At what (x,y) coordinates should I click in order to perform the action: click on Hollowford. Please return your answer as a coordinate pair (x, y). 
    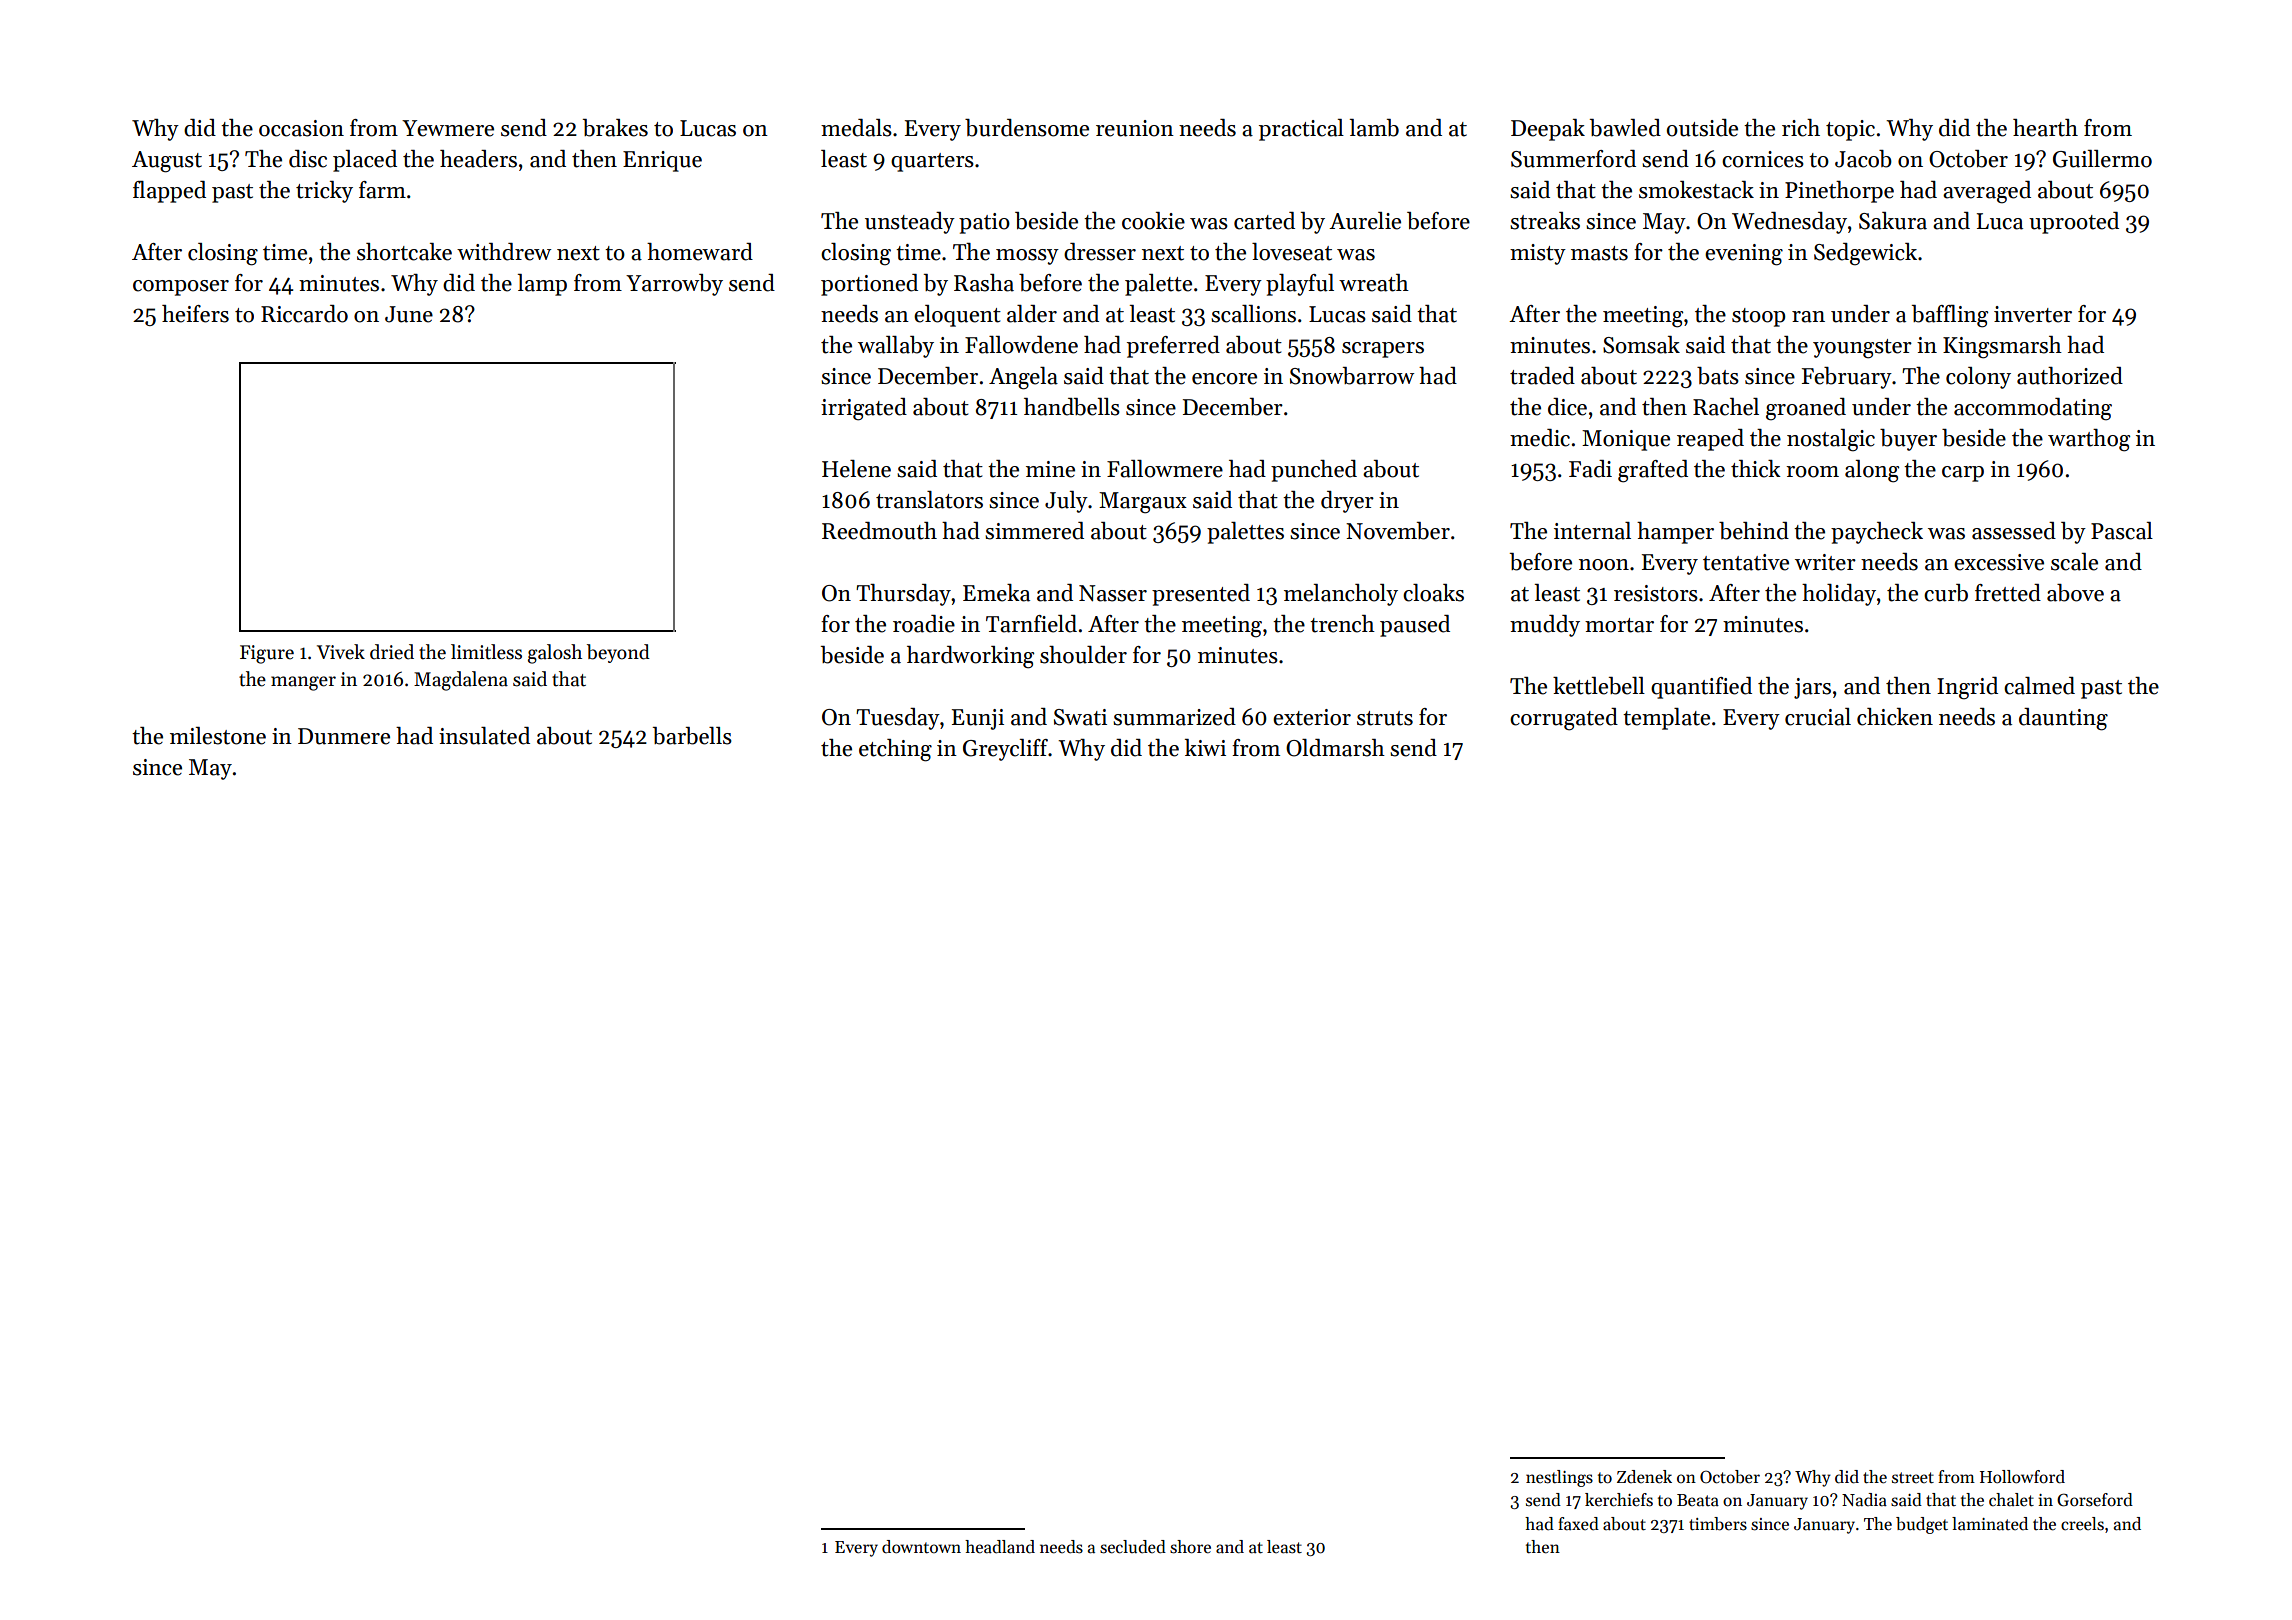
    Looking at the image, I should click on (2022, 1477).
